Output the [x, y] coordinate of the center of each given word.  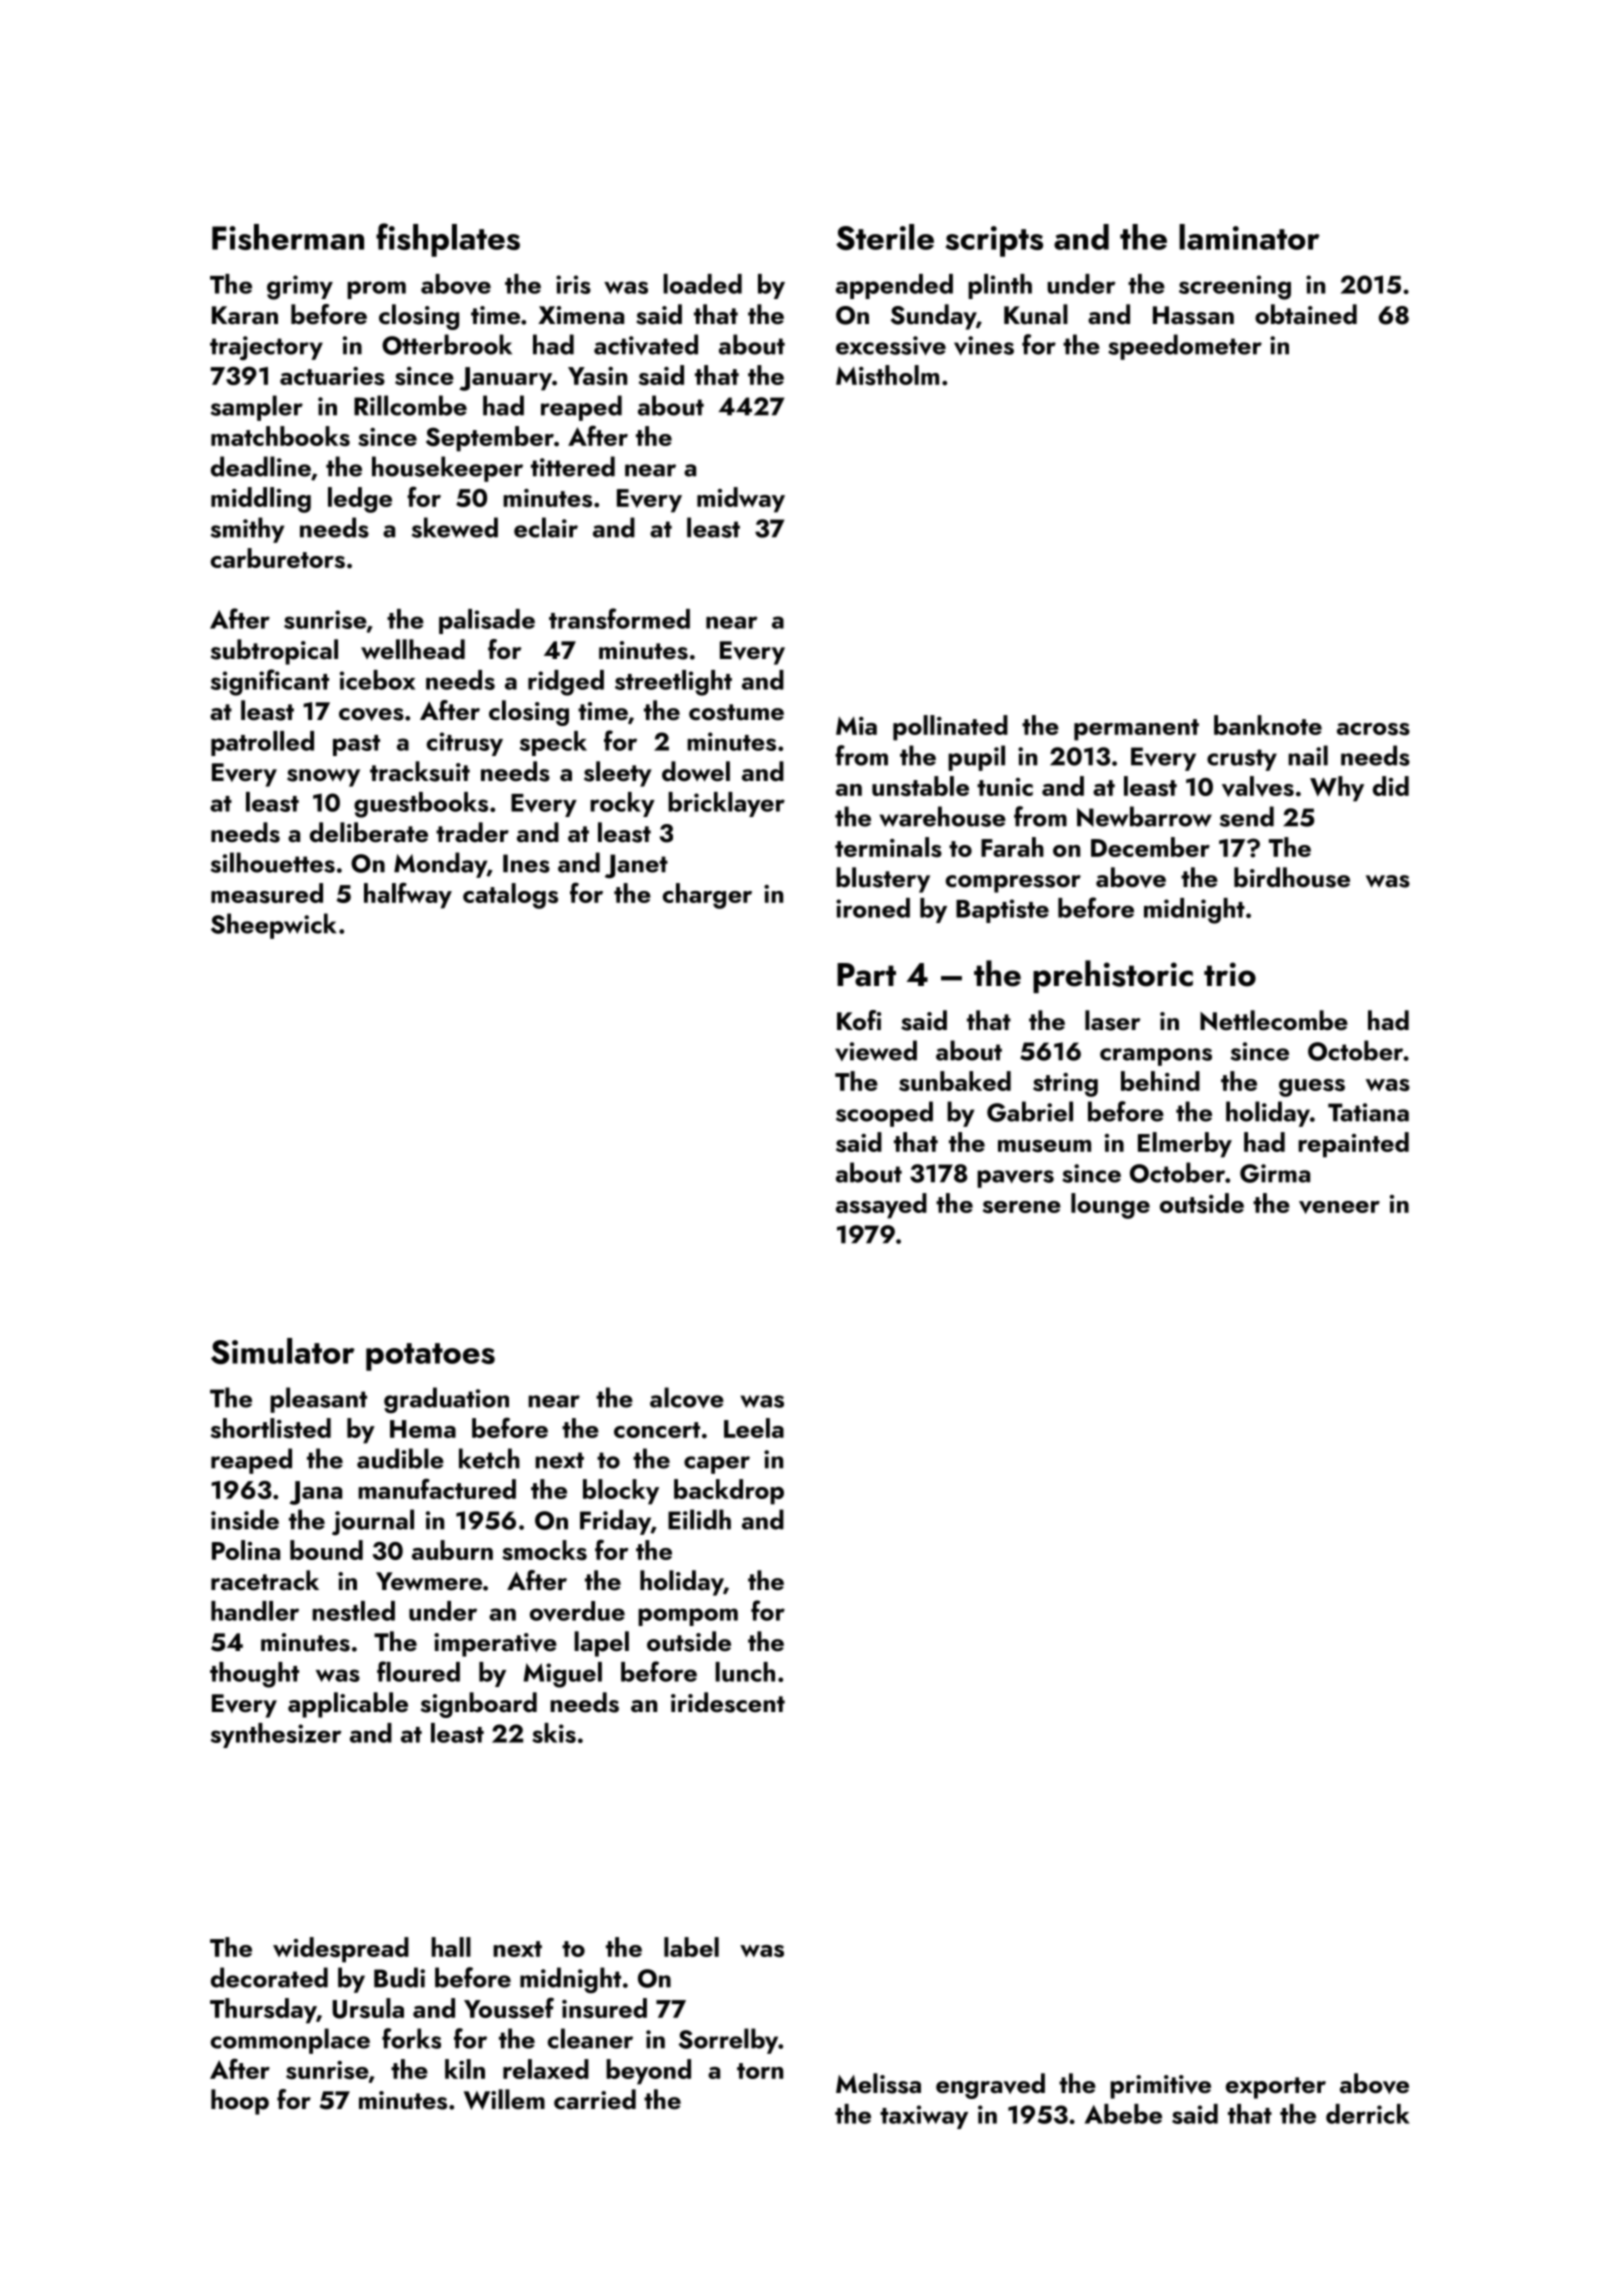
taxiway [924, 2117]
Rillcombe [410, 405]
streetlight [673, 683]
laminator [1249, 237]
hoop [240, 2102]
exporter [1276, 2088]
